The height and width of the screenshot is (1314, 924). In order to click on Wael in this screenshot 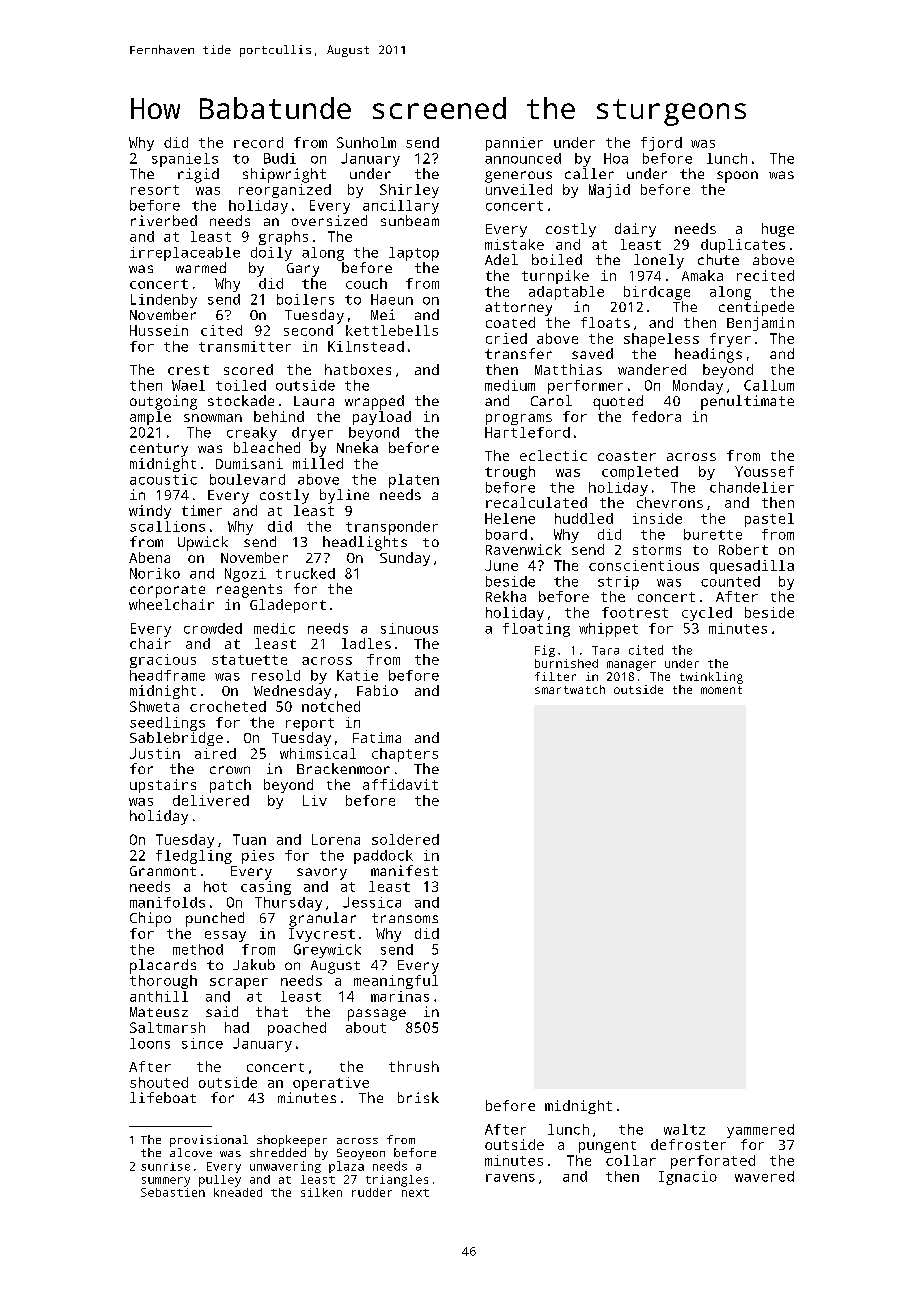, I will do `click(188, 385)`.
